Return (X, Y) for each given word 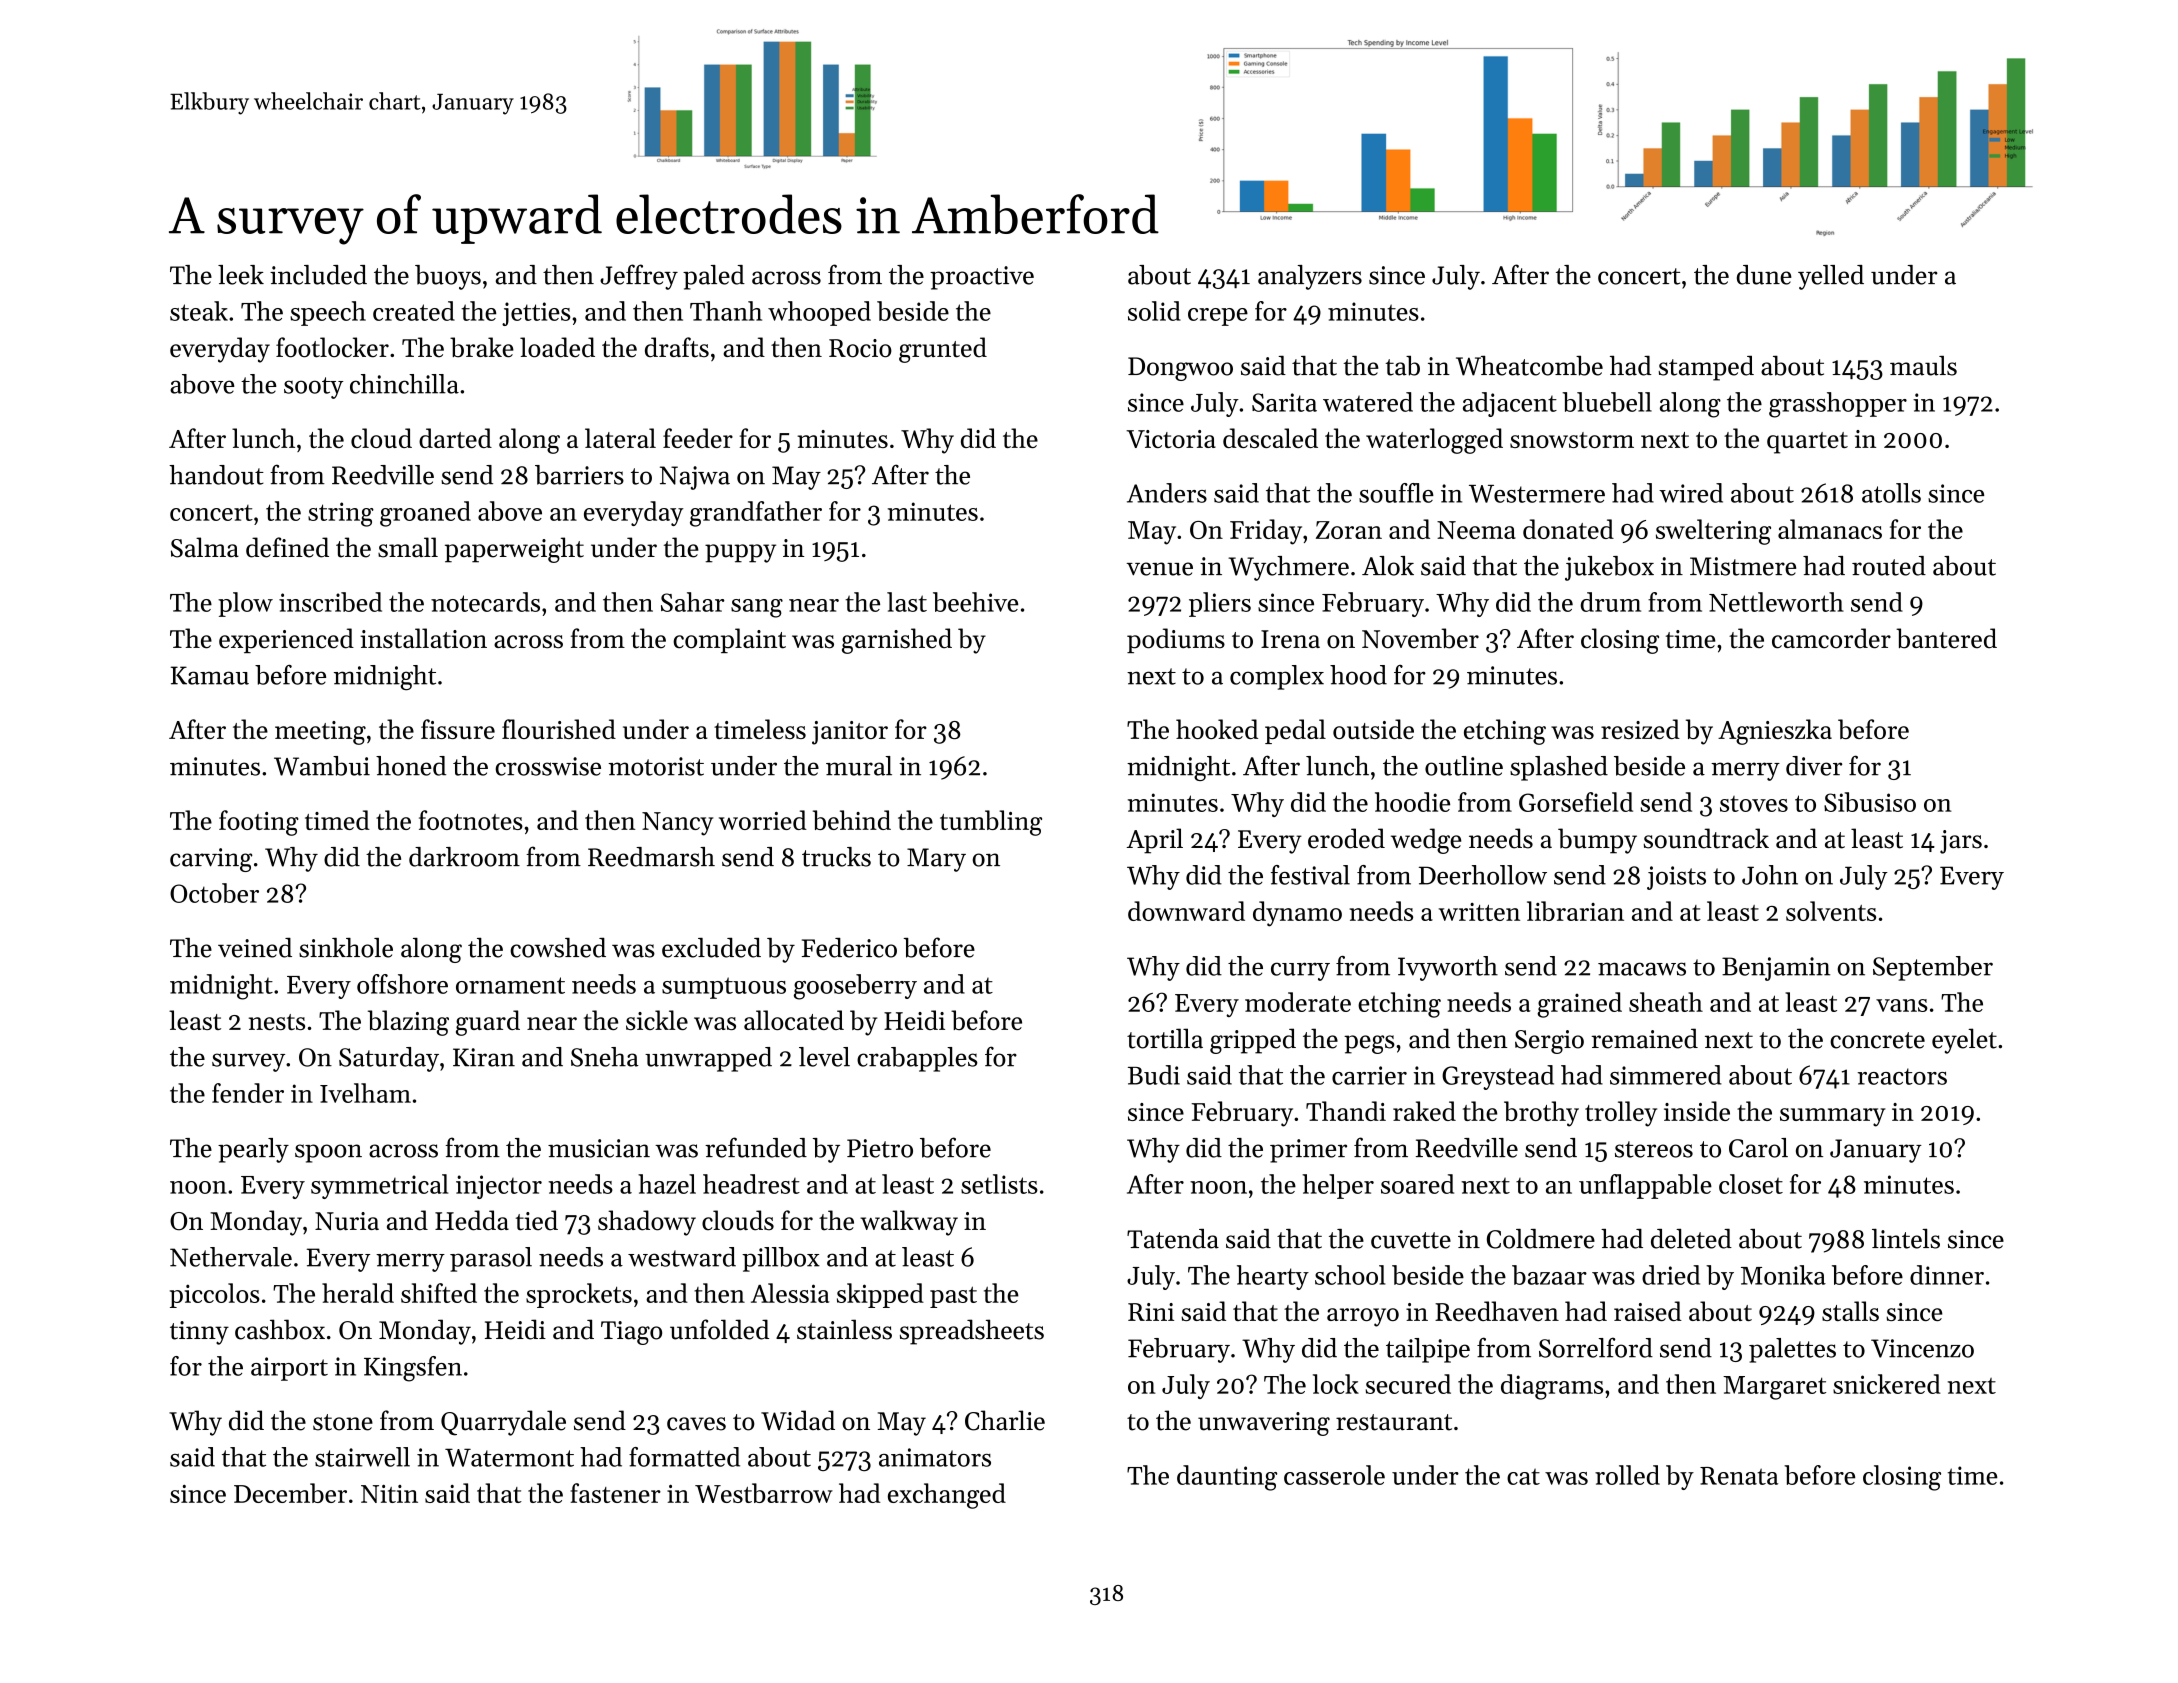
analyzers (1310, 277)
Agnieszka (1775, 732)
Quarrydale (503, 1423)
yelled (1831, 277)
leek (241, 275)
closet (1751, 1184)
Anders (1167, 493)
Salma (205, 547)
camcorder (1831, 638)
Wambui (322, 766)
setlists (999, 1184)
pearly (253, 1150)
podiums (1176, 640)
